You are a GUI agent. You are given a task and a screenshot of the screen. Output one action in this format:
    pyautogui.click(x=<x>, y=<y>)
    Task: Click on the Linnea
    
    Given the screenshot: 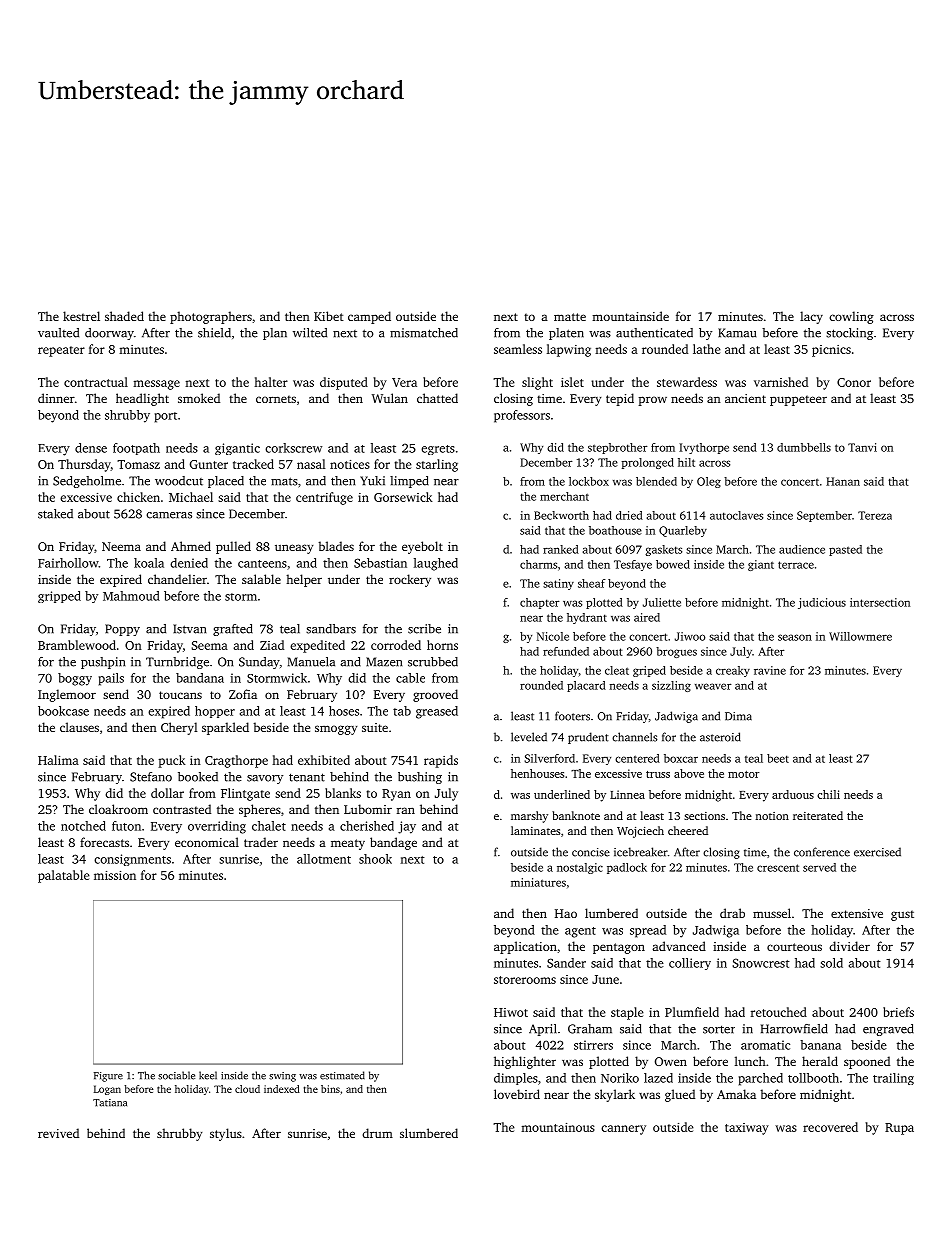 What is the action you would take?
    pyautogui.click(x=627, y=794)
